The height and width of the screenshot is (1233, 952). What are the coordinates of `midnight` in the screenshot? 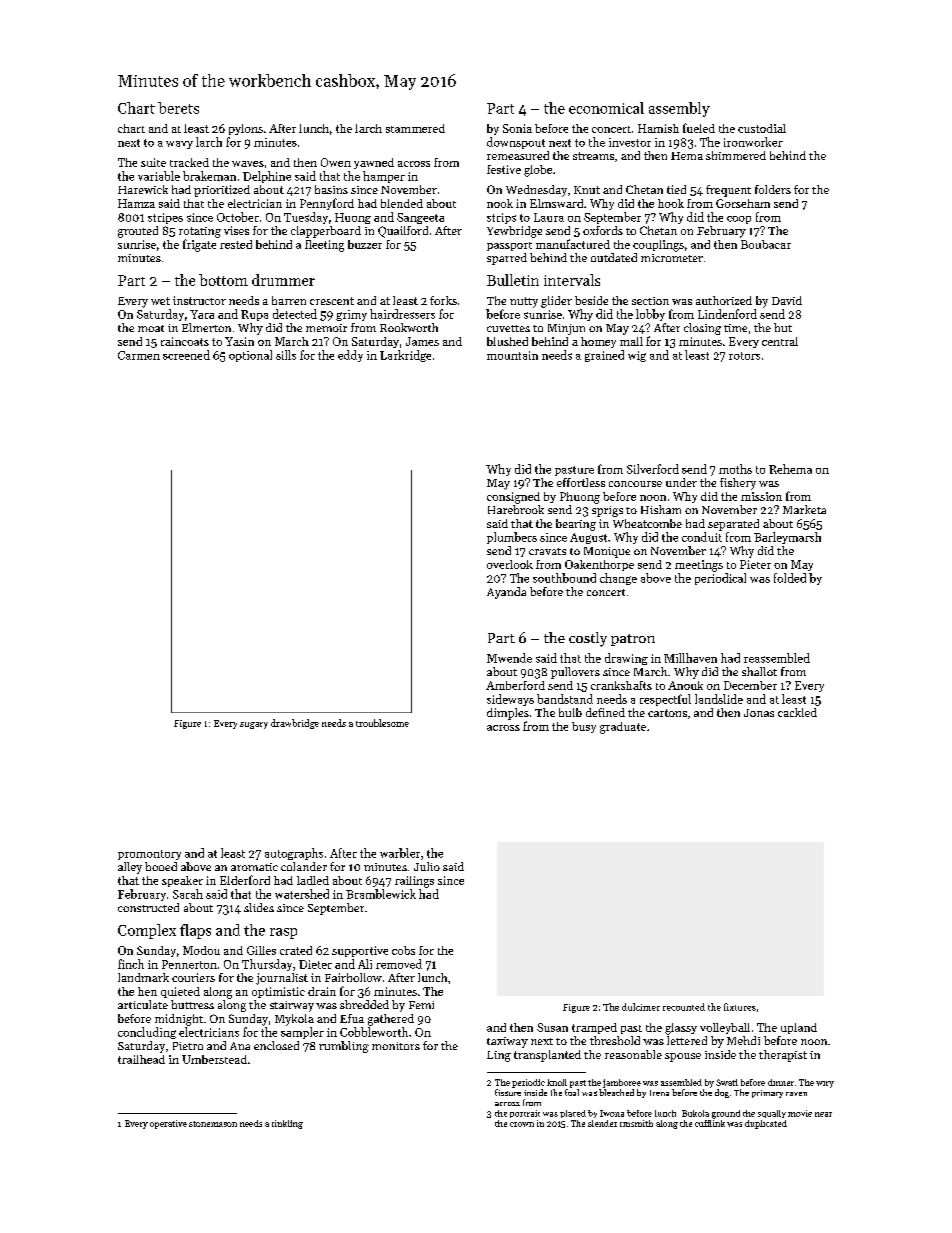 It's located at (179, 1020).
